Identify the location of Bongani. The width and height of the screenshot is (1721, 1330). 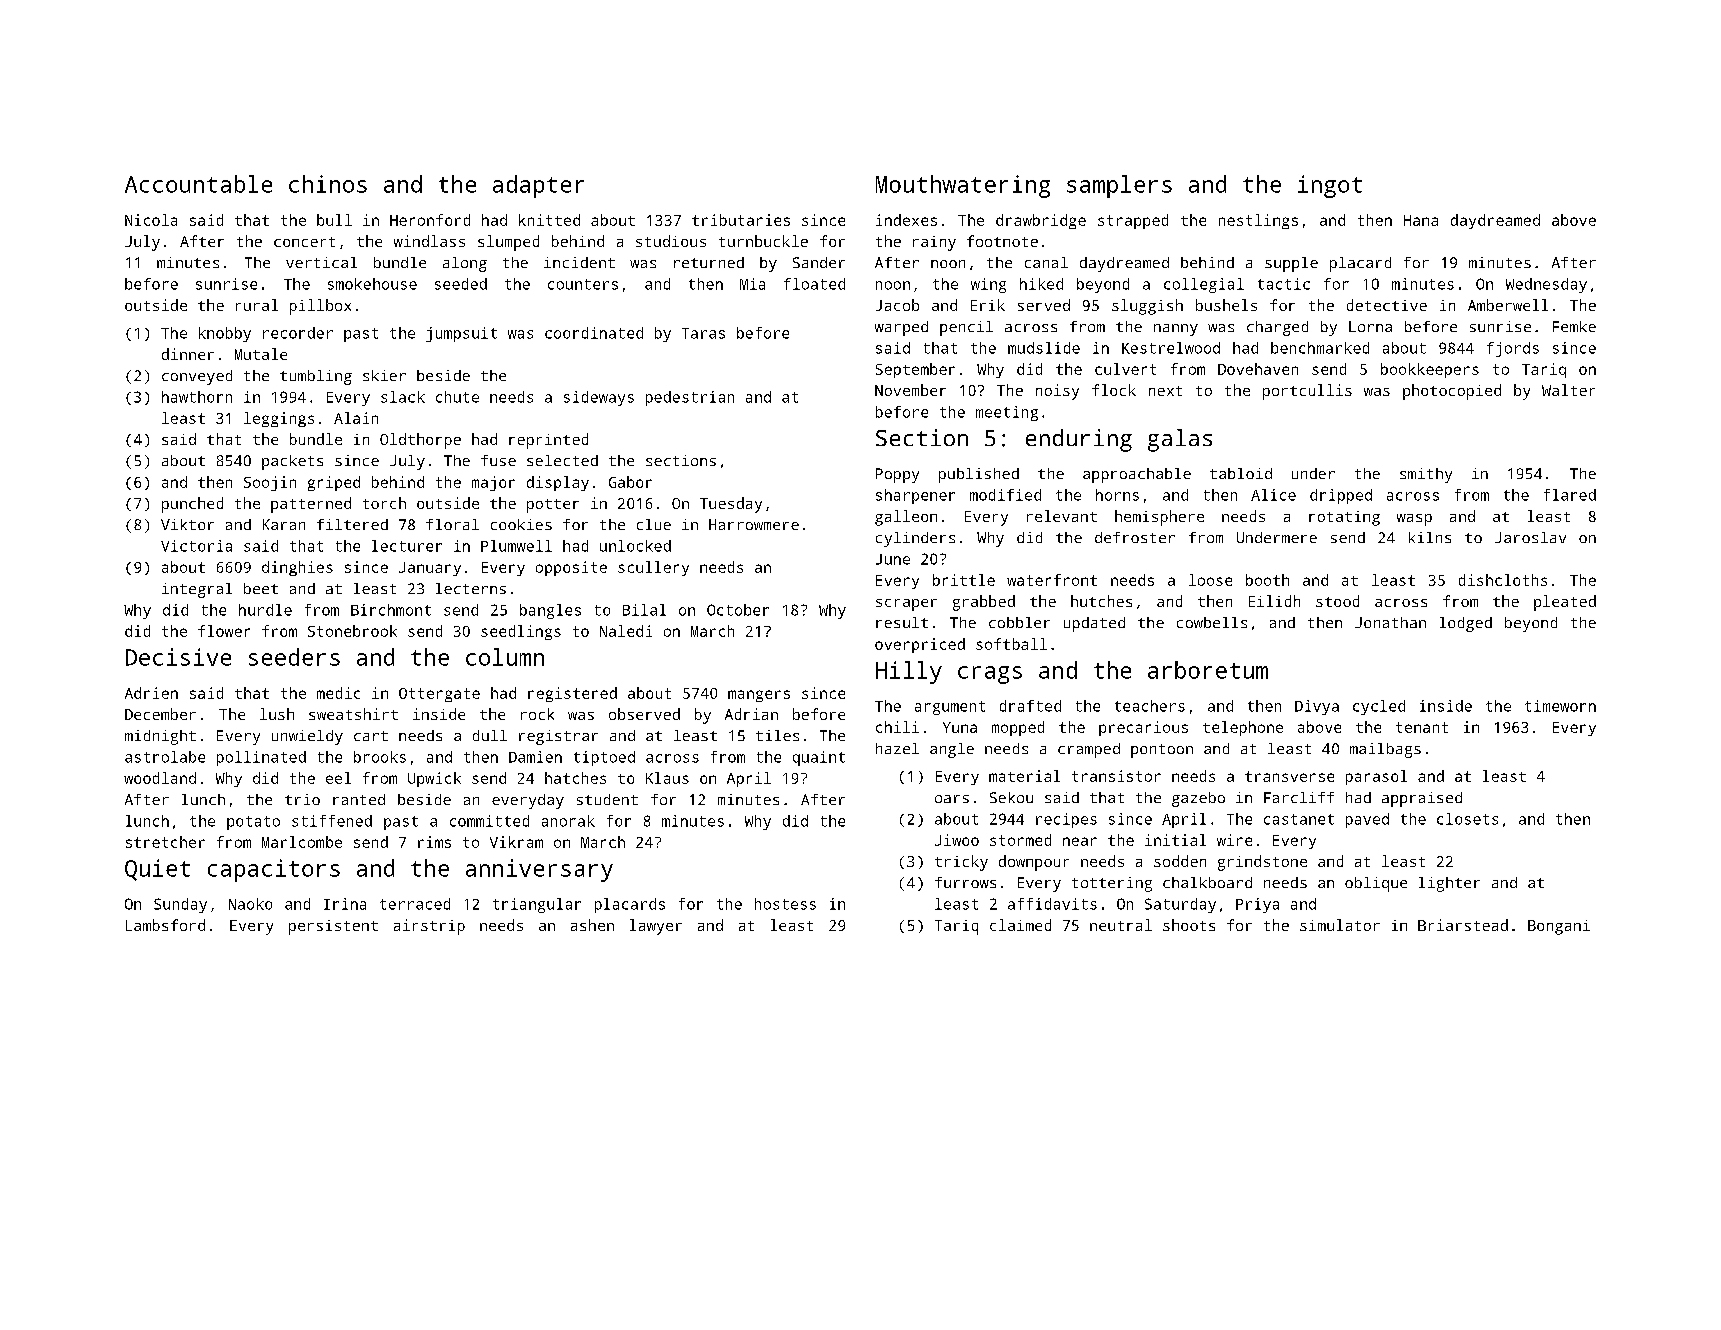
(1559, 927).
